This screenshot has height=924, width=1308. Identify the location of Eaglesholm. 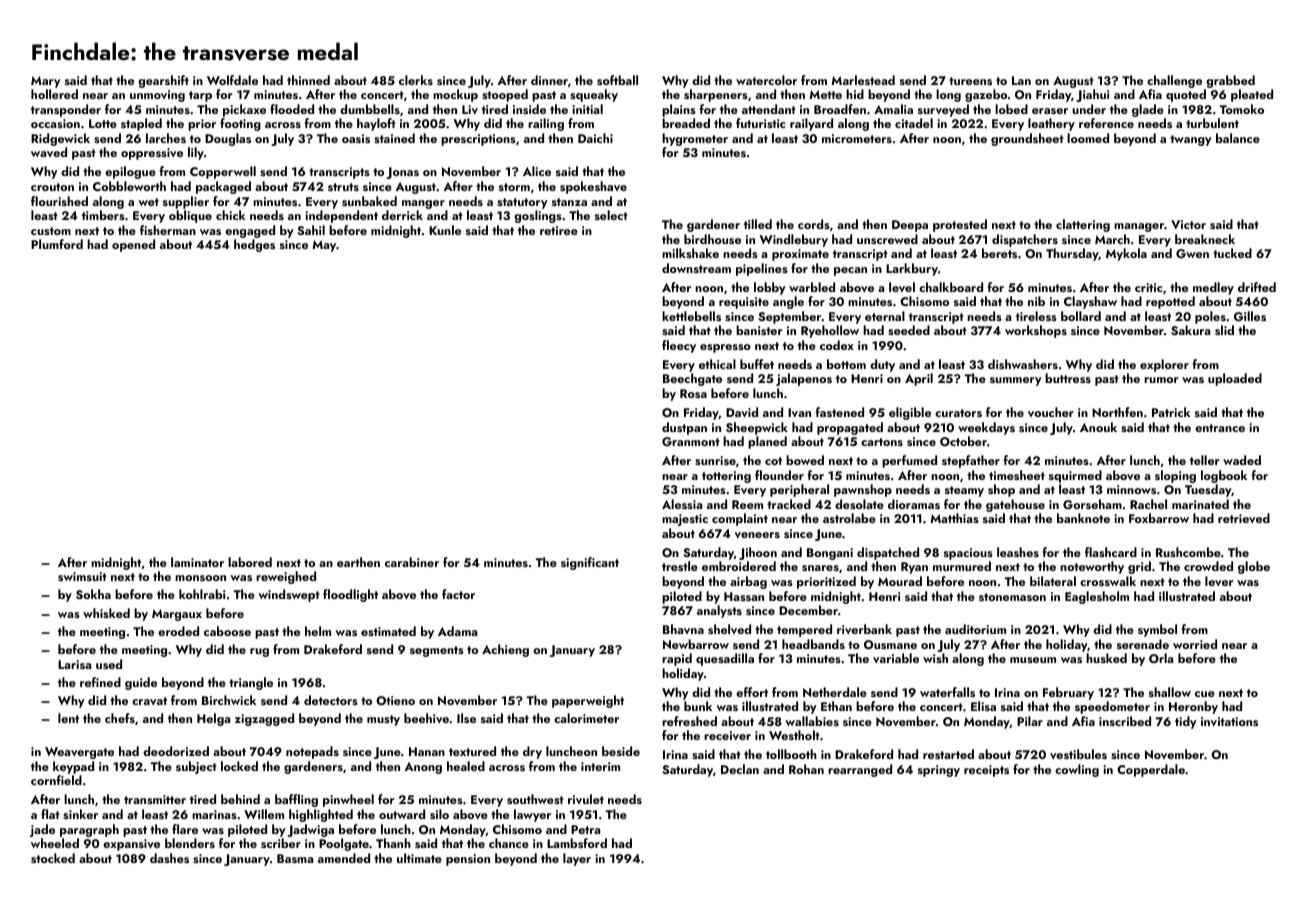
(1097, 597).
